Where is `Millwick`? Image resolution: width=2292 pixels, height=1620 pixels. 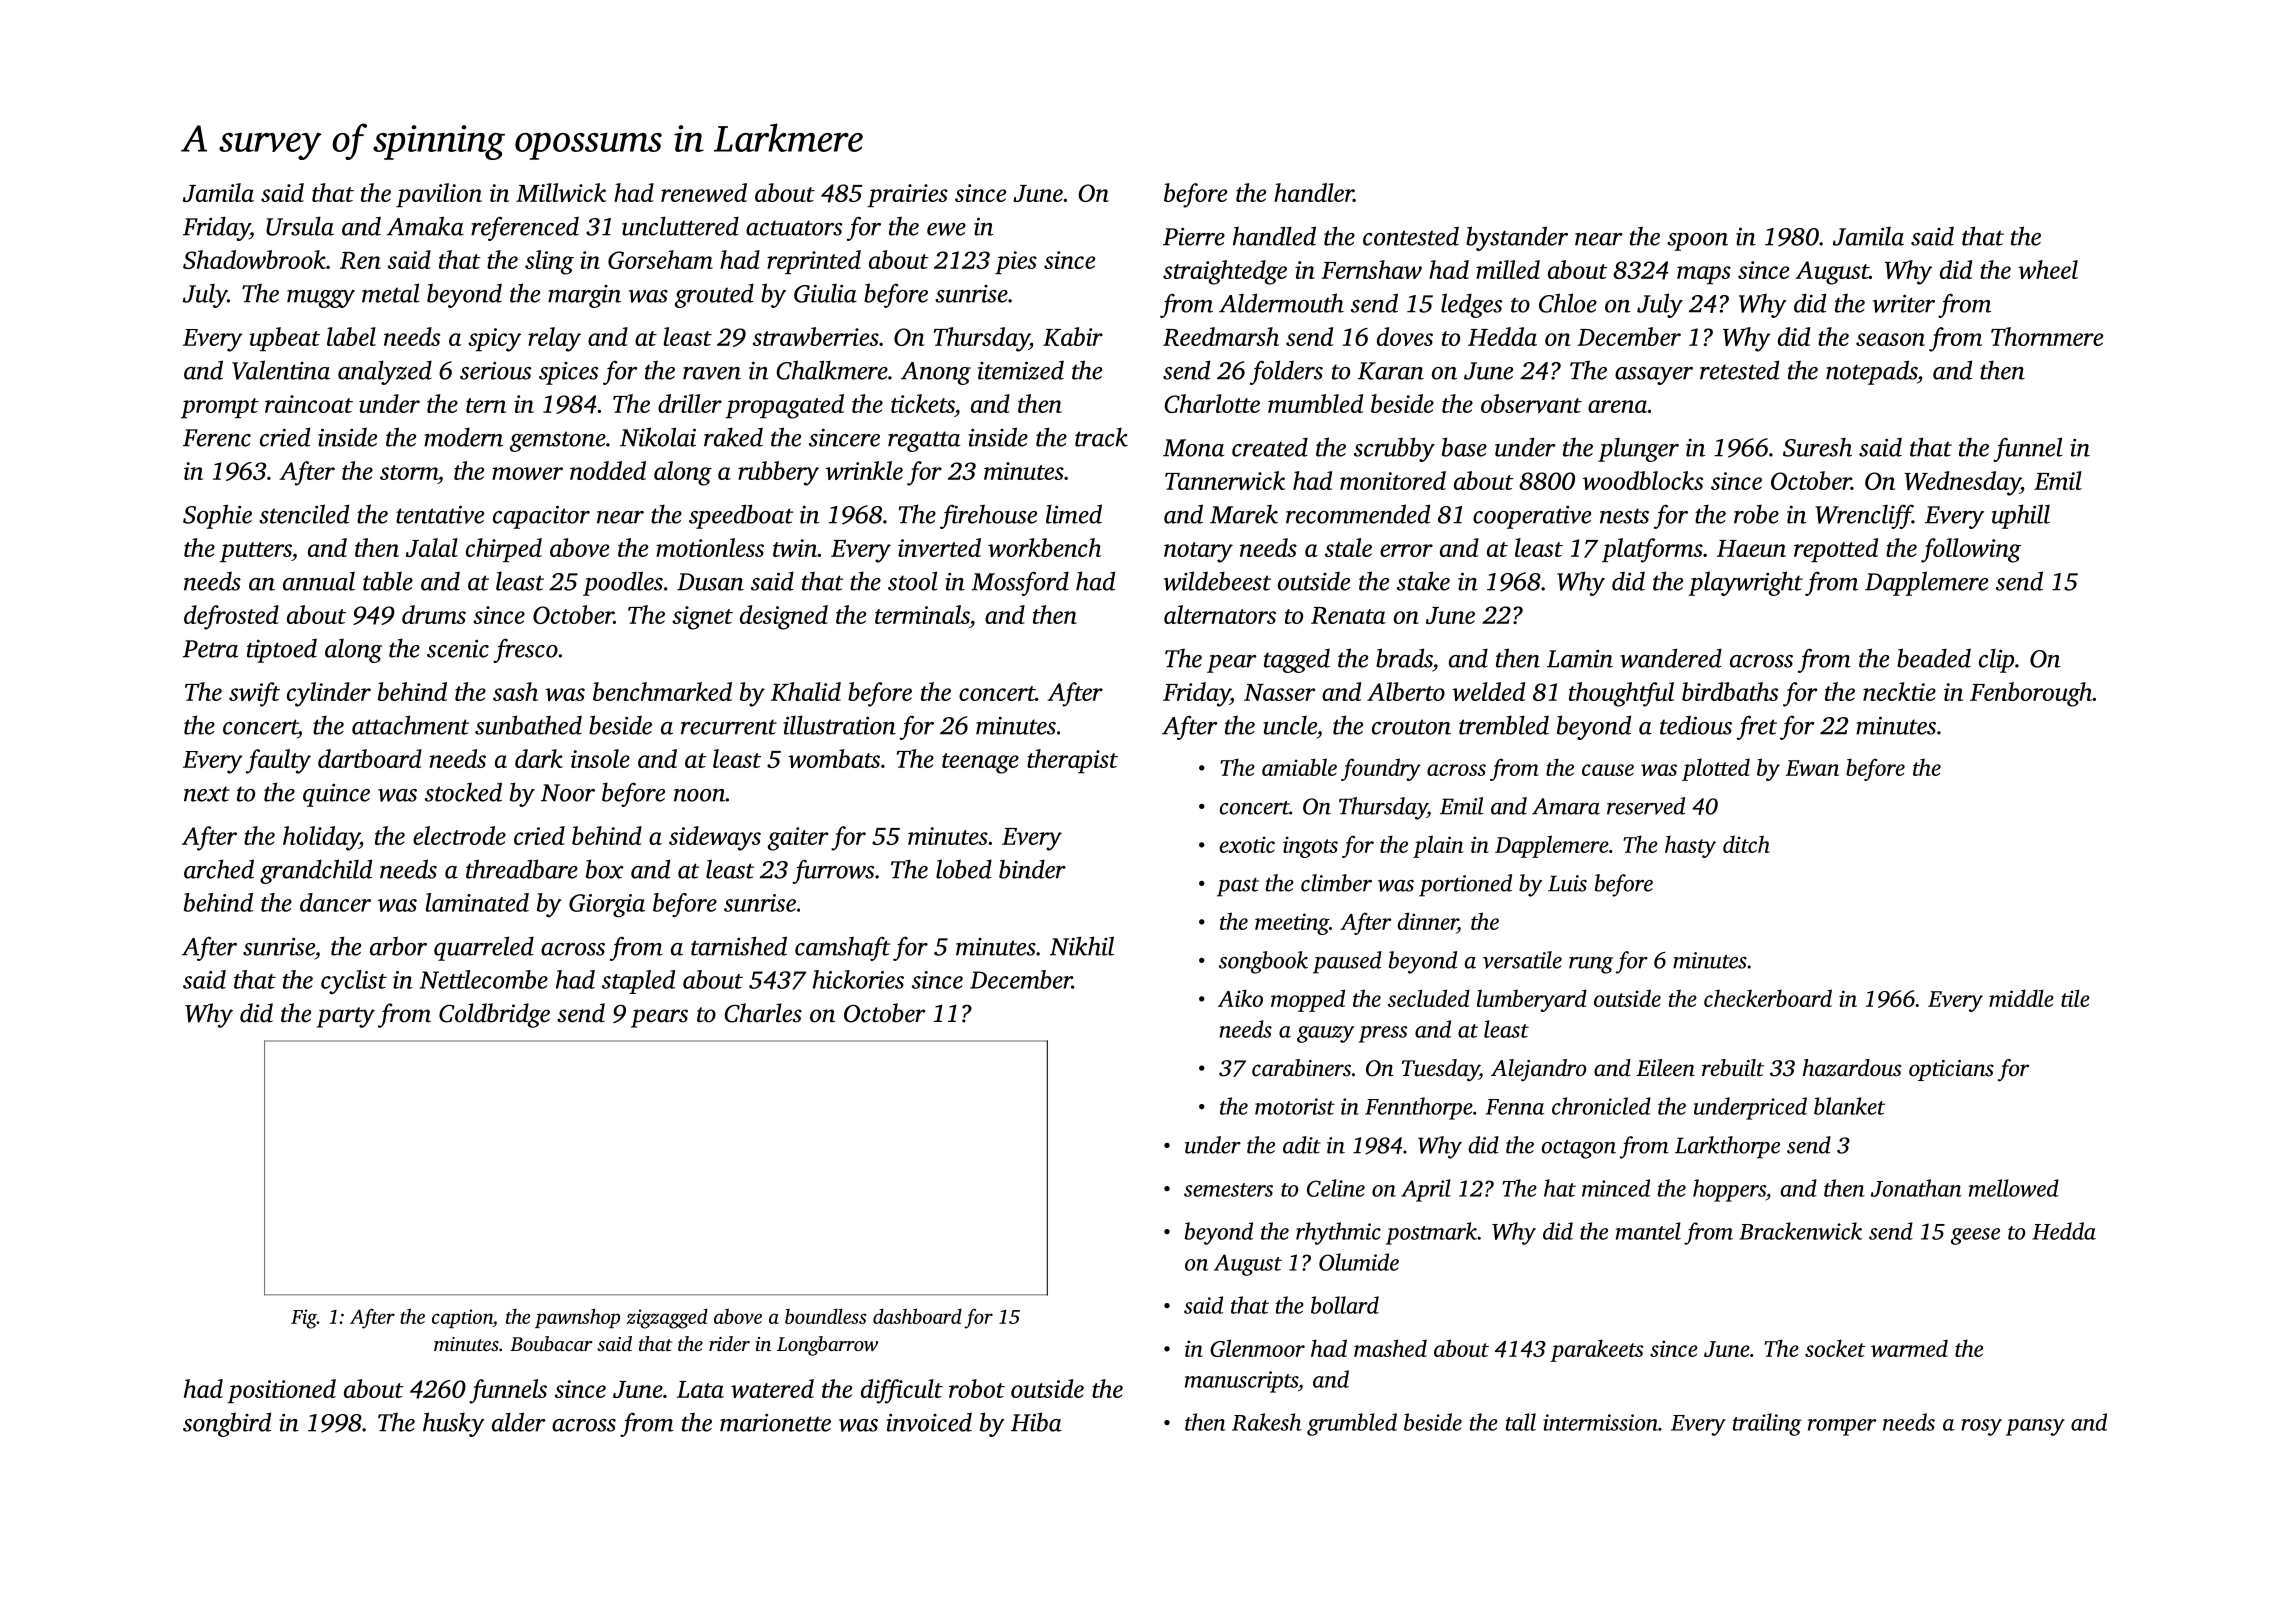
Millwick is located at coordinates (561, 192).
